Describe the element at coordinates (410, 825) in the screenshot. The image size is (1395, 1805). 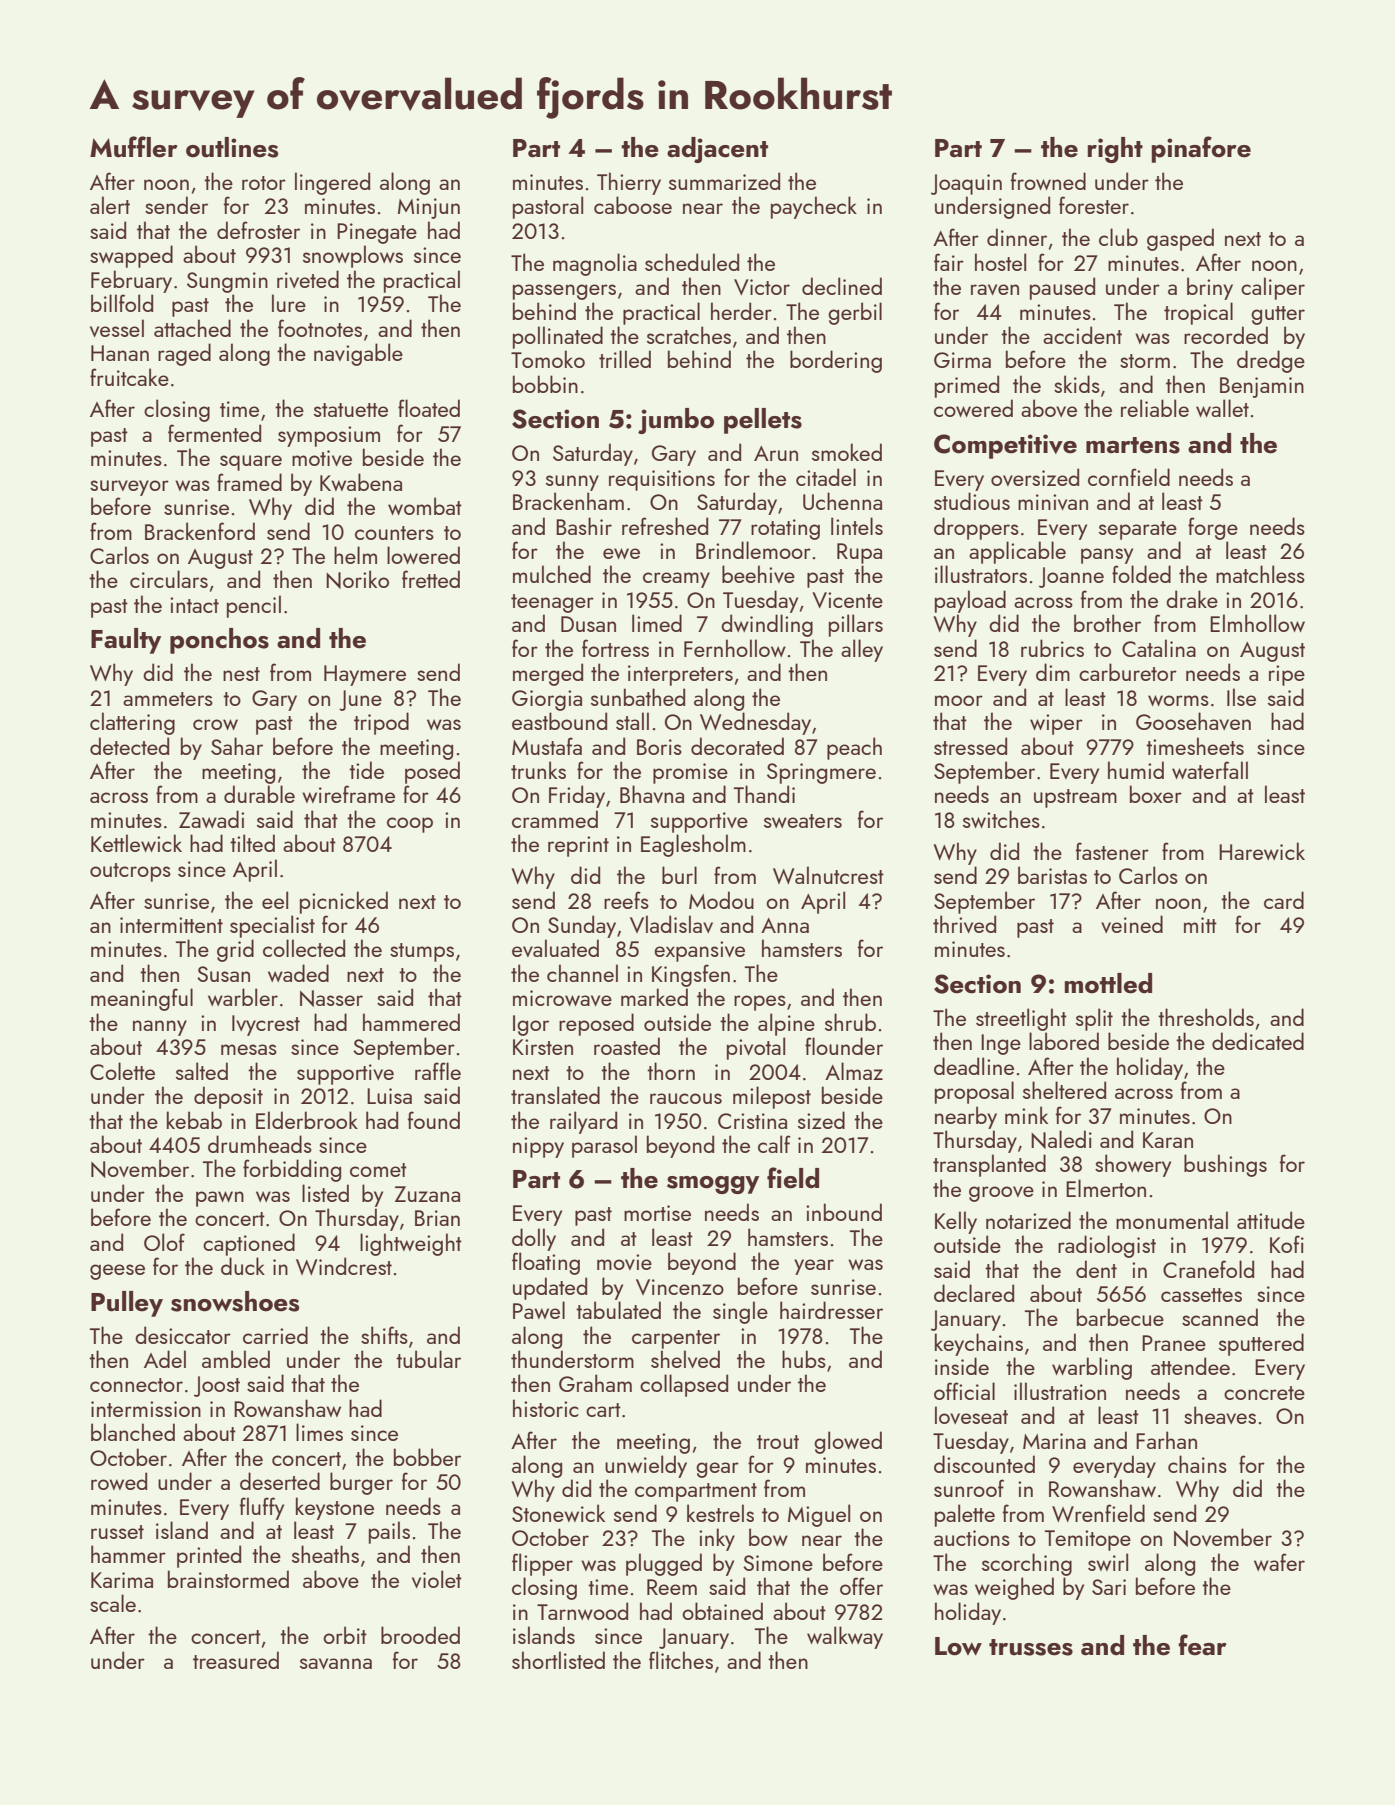
I see `coop` at that location.
